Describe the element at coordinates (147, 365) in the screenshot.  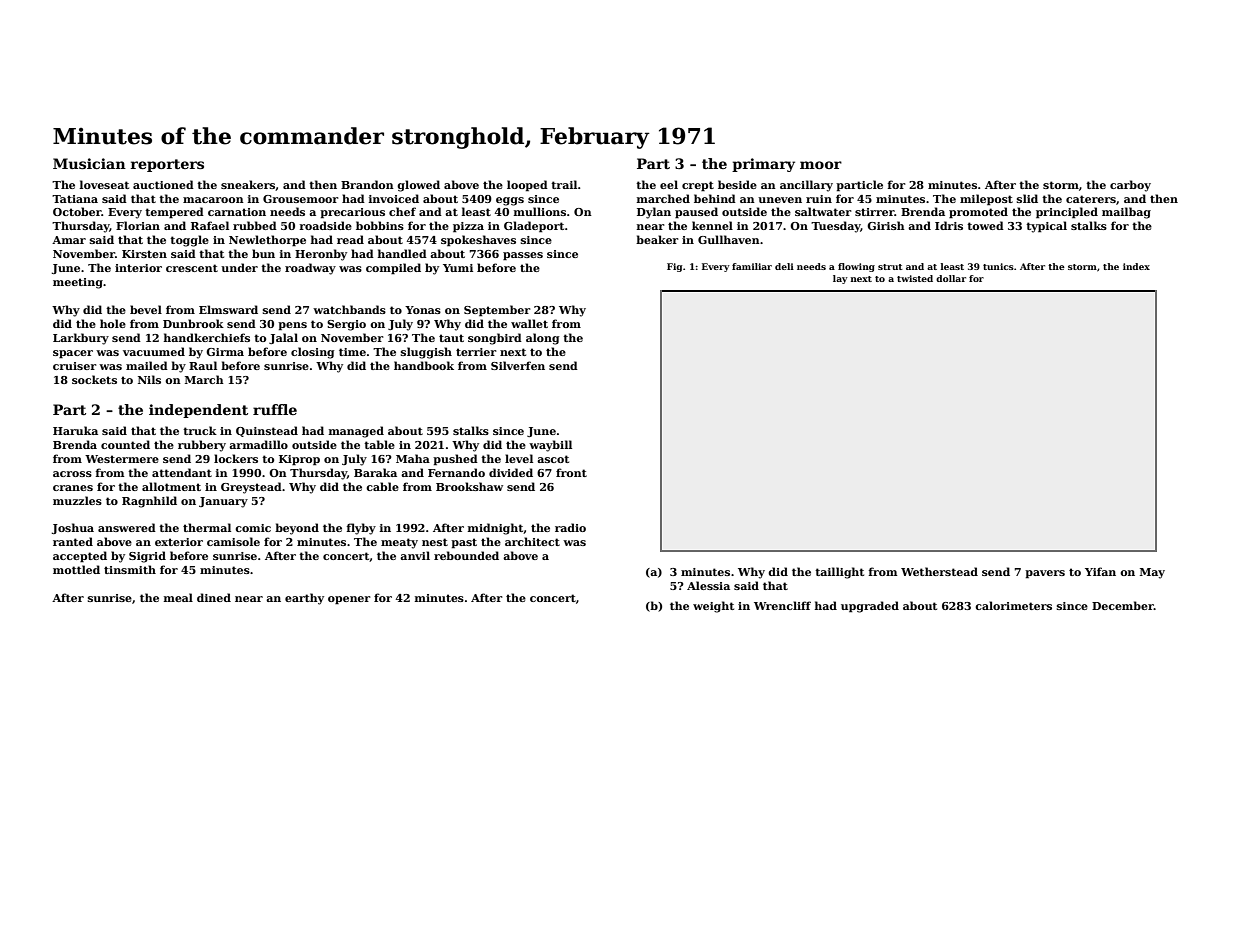
I see `mailed` at that location.
